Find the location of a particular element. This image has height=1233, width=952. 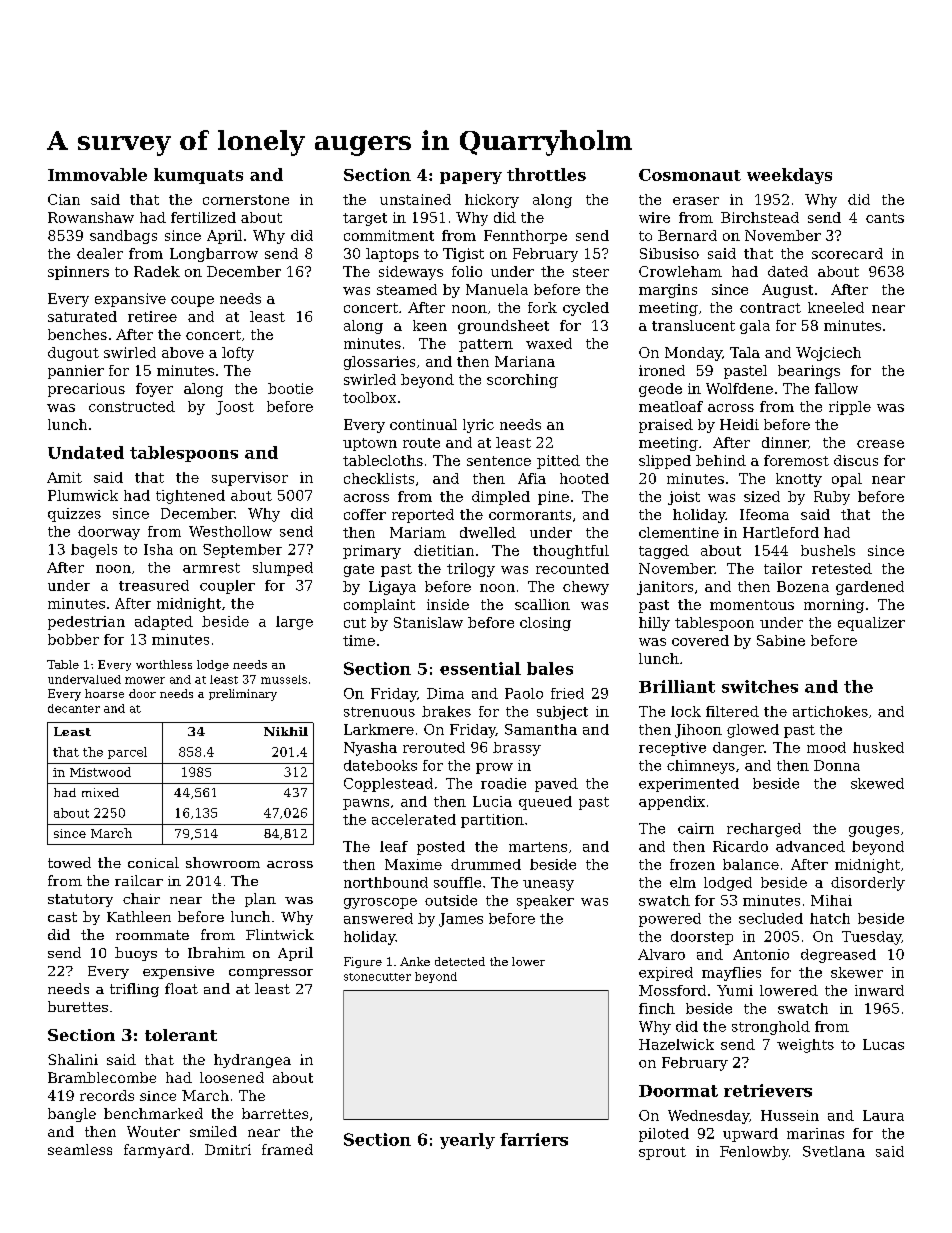

Immovable is located at coordinates (97, 174).
